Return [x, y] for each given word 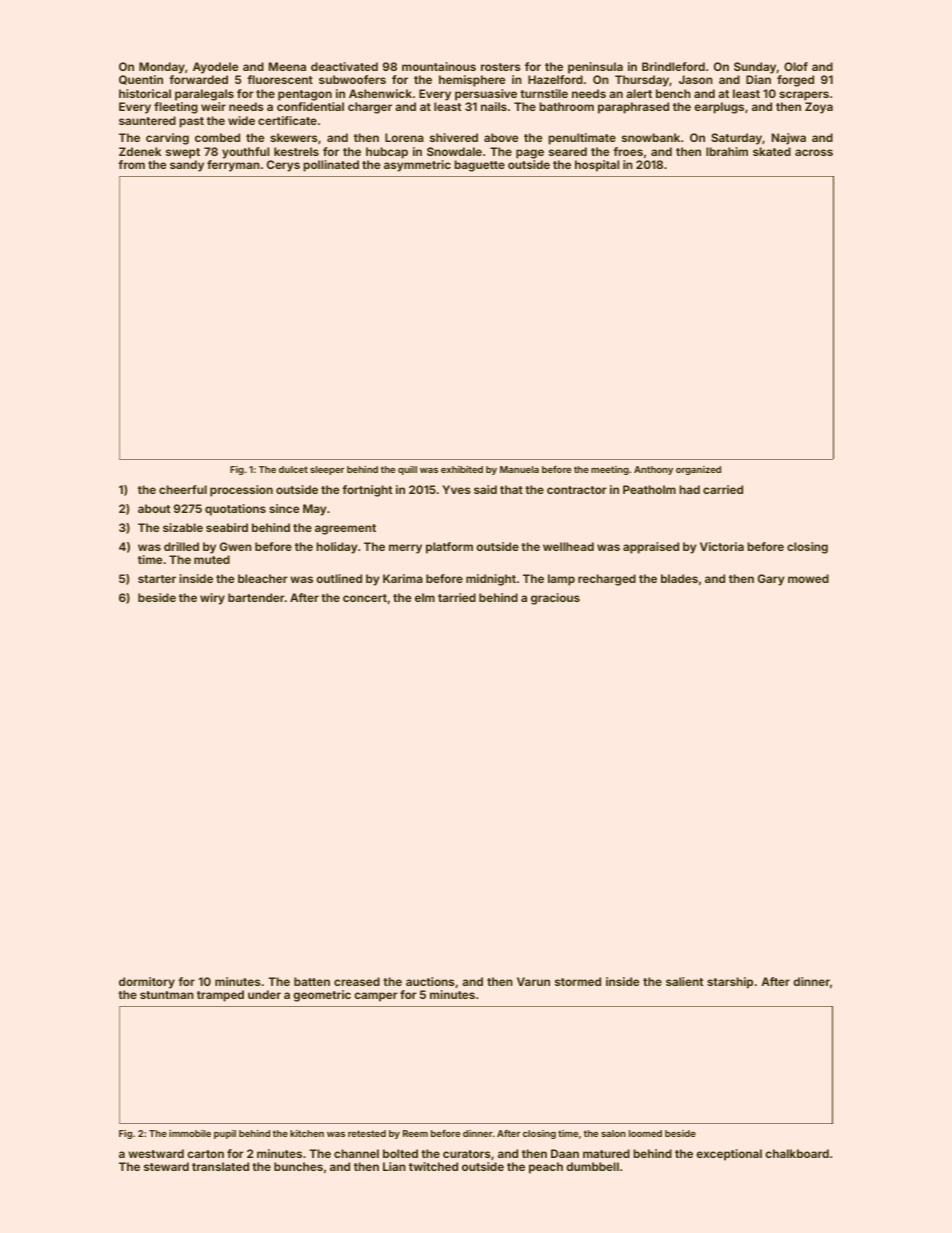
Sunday [755, 68]
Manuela [519, 469]
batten [312, 981]
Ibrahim [727, 151]
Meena [287, 66]
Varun [533, 981]
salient [684, 981]
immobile [190, 1133]
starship [730, 983]
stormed [578, 981]
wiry [212, 599]
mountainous [439, 66]
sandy [187, 166]
